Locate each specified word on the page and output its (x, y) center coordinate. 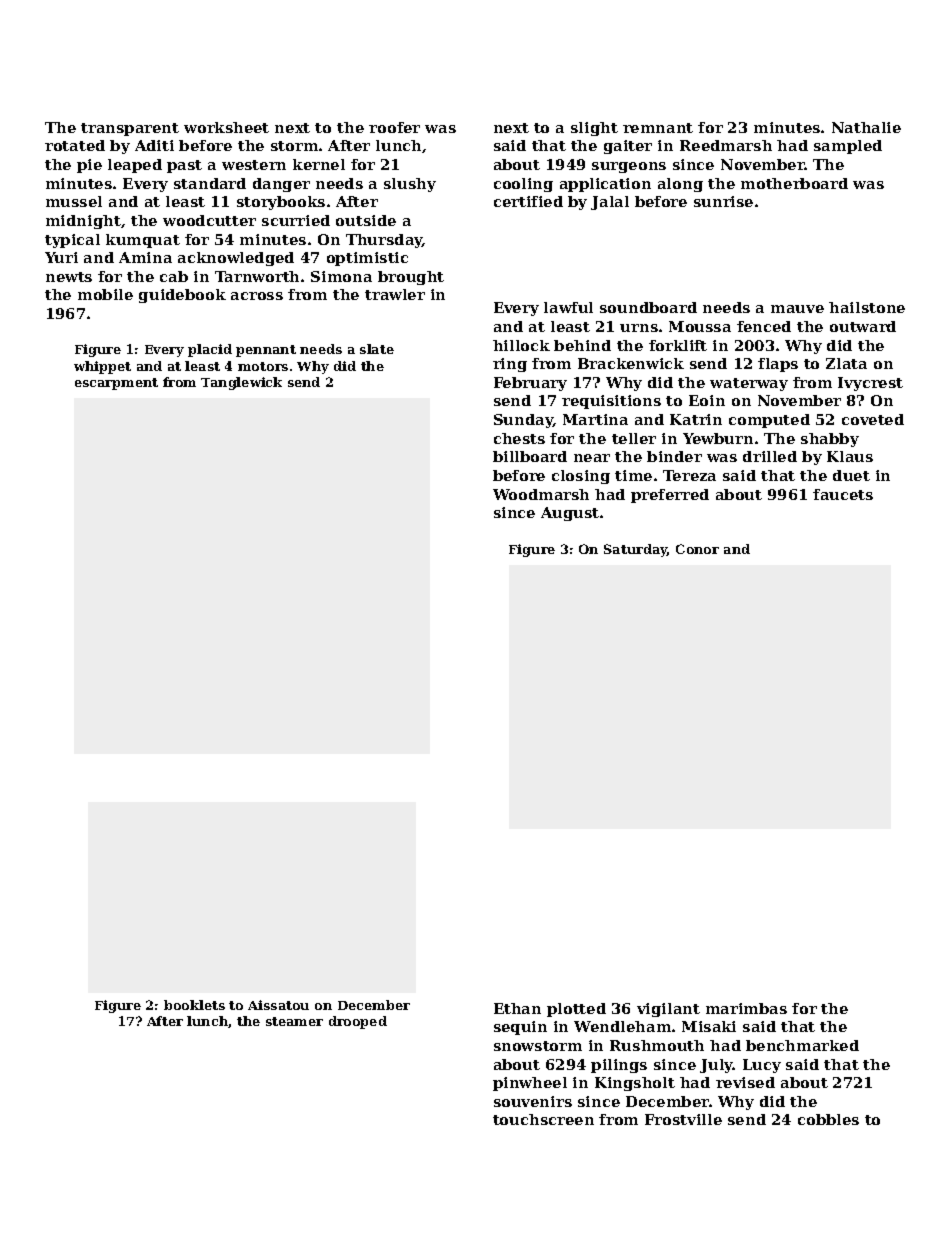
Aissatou (278, 1005)
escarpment (116, 384)
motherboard (794, 183)
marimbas (746, 1008)
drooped (358, 1022)
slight (594, 129)
